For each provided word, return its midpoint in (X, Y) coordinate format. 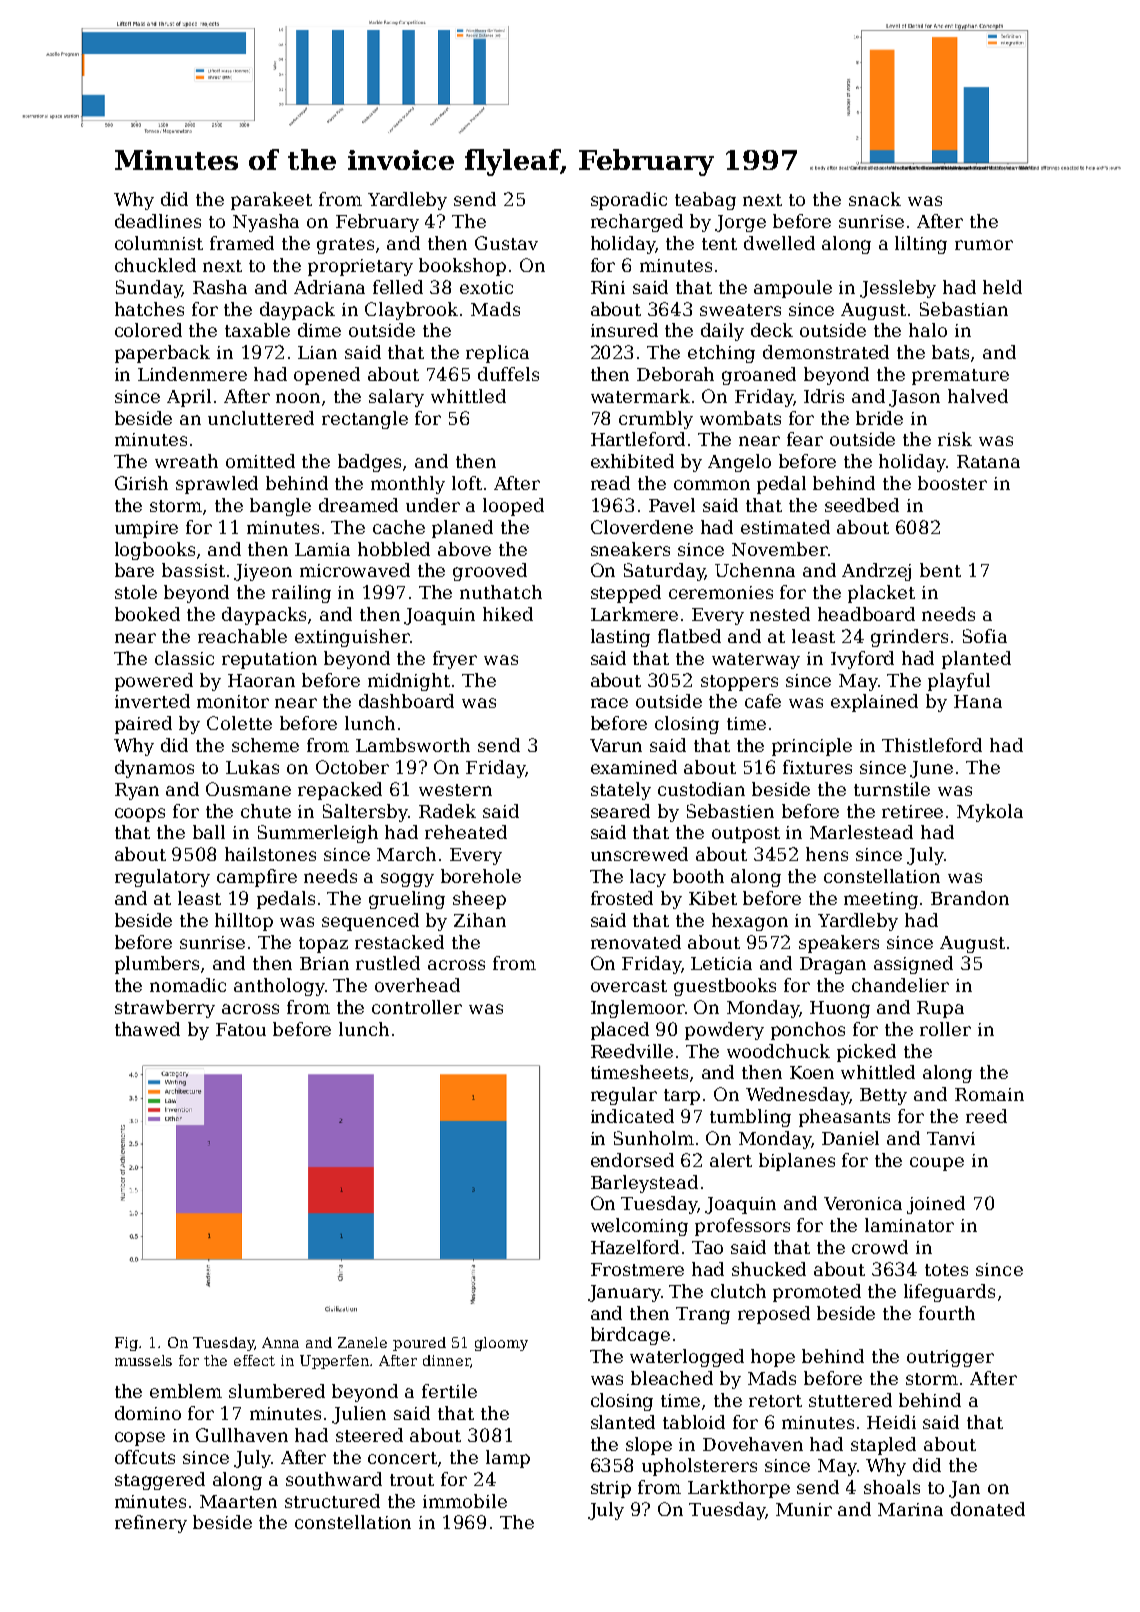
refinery (151, 1524)
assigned (913, 965)
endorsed (632, 1160)
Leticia (721, 963)
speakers (839, 944)
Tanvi (951, 1138)
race (609, 703)
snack (875, 199)
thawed (147, 1029)
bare (134, 570)
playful (959, 682)
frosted (622, 898)
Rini (608, 287)
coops (140, 815)
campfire (257, 878)
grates (345, 246)
